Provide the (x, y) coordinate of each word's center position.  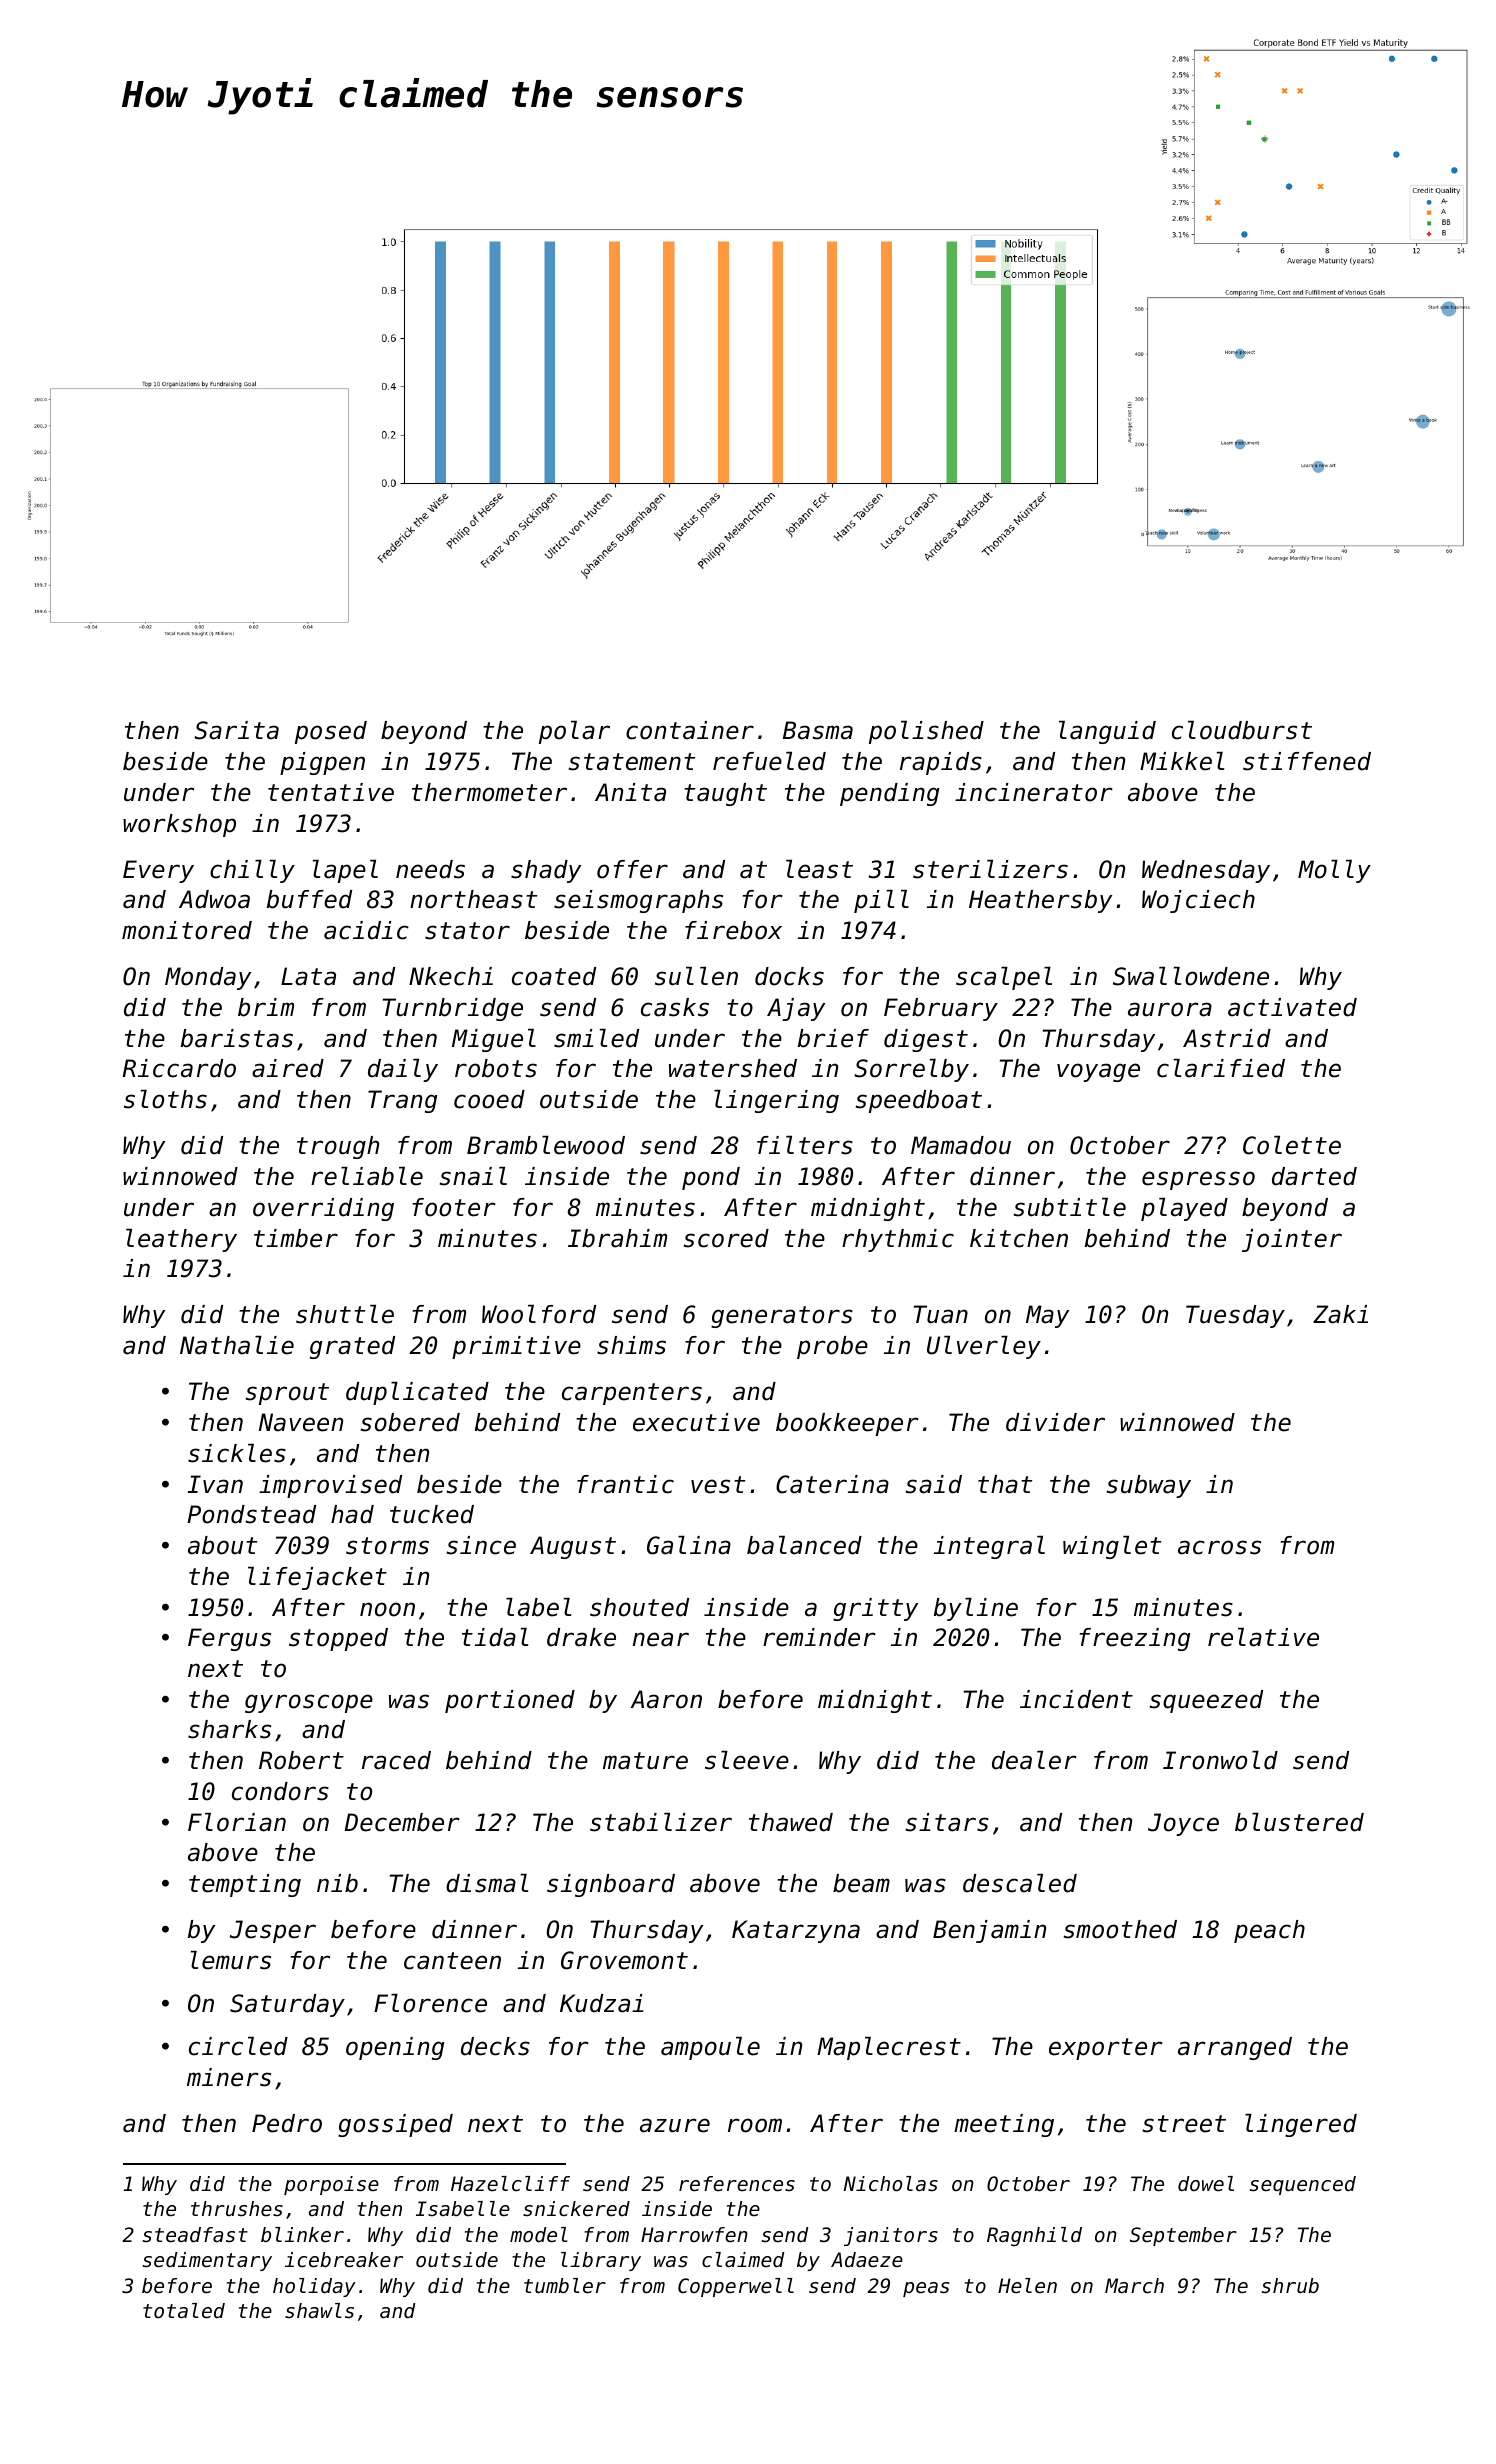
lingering (776, 1101)
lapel (345, 871)
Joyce (1183, 1824)
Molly (1334, 871)
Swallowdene (1191, 976)
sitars (947, 1822)
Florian (237, 1822)
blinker (302, 2235)
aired (288, 1068)
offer (632, 869)
